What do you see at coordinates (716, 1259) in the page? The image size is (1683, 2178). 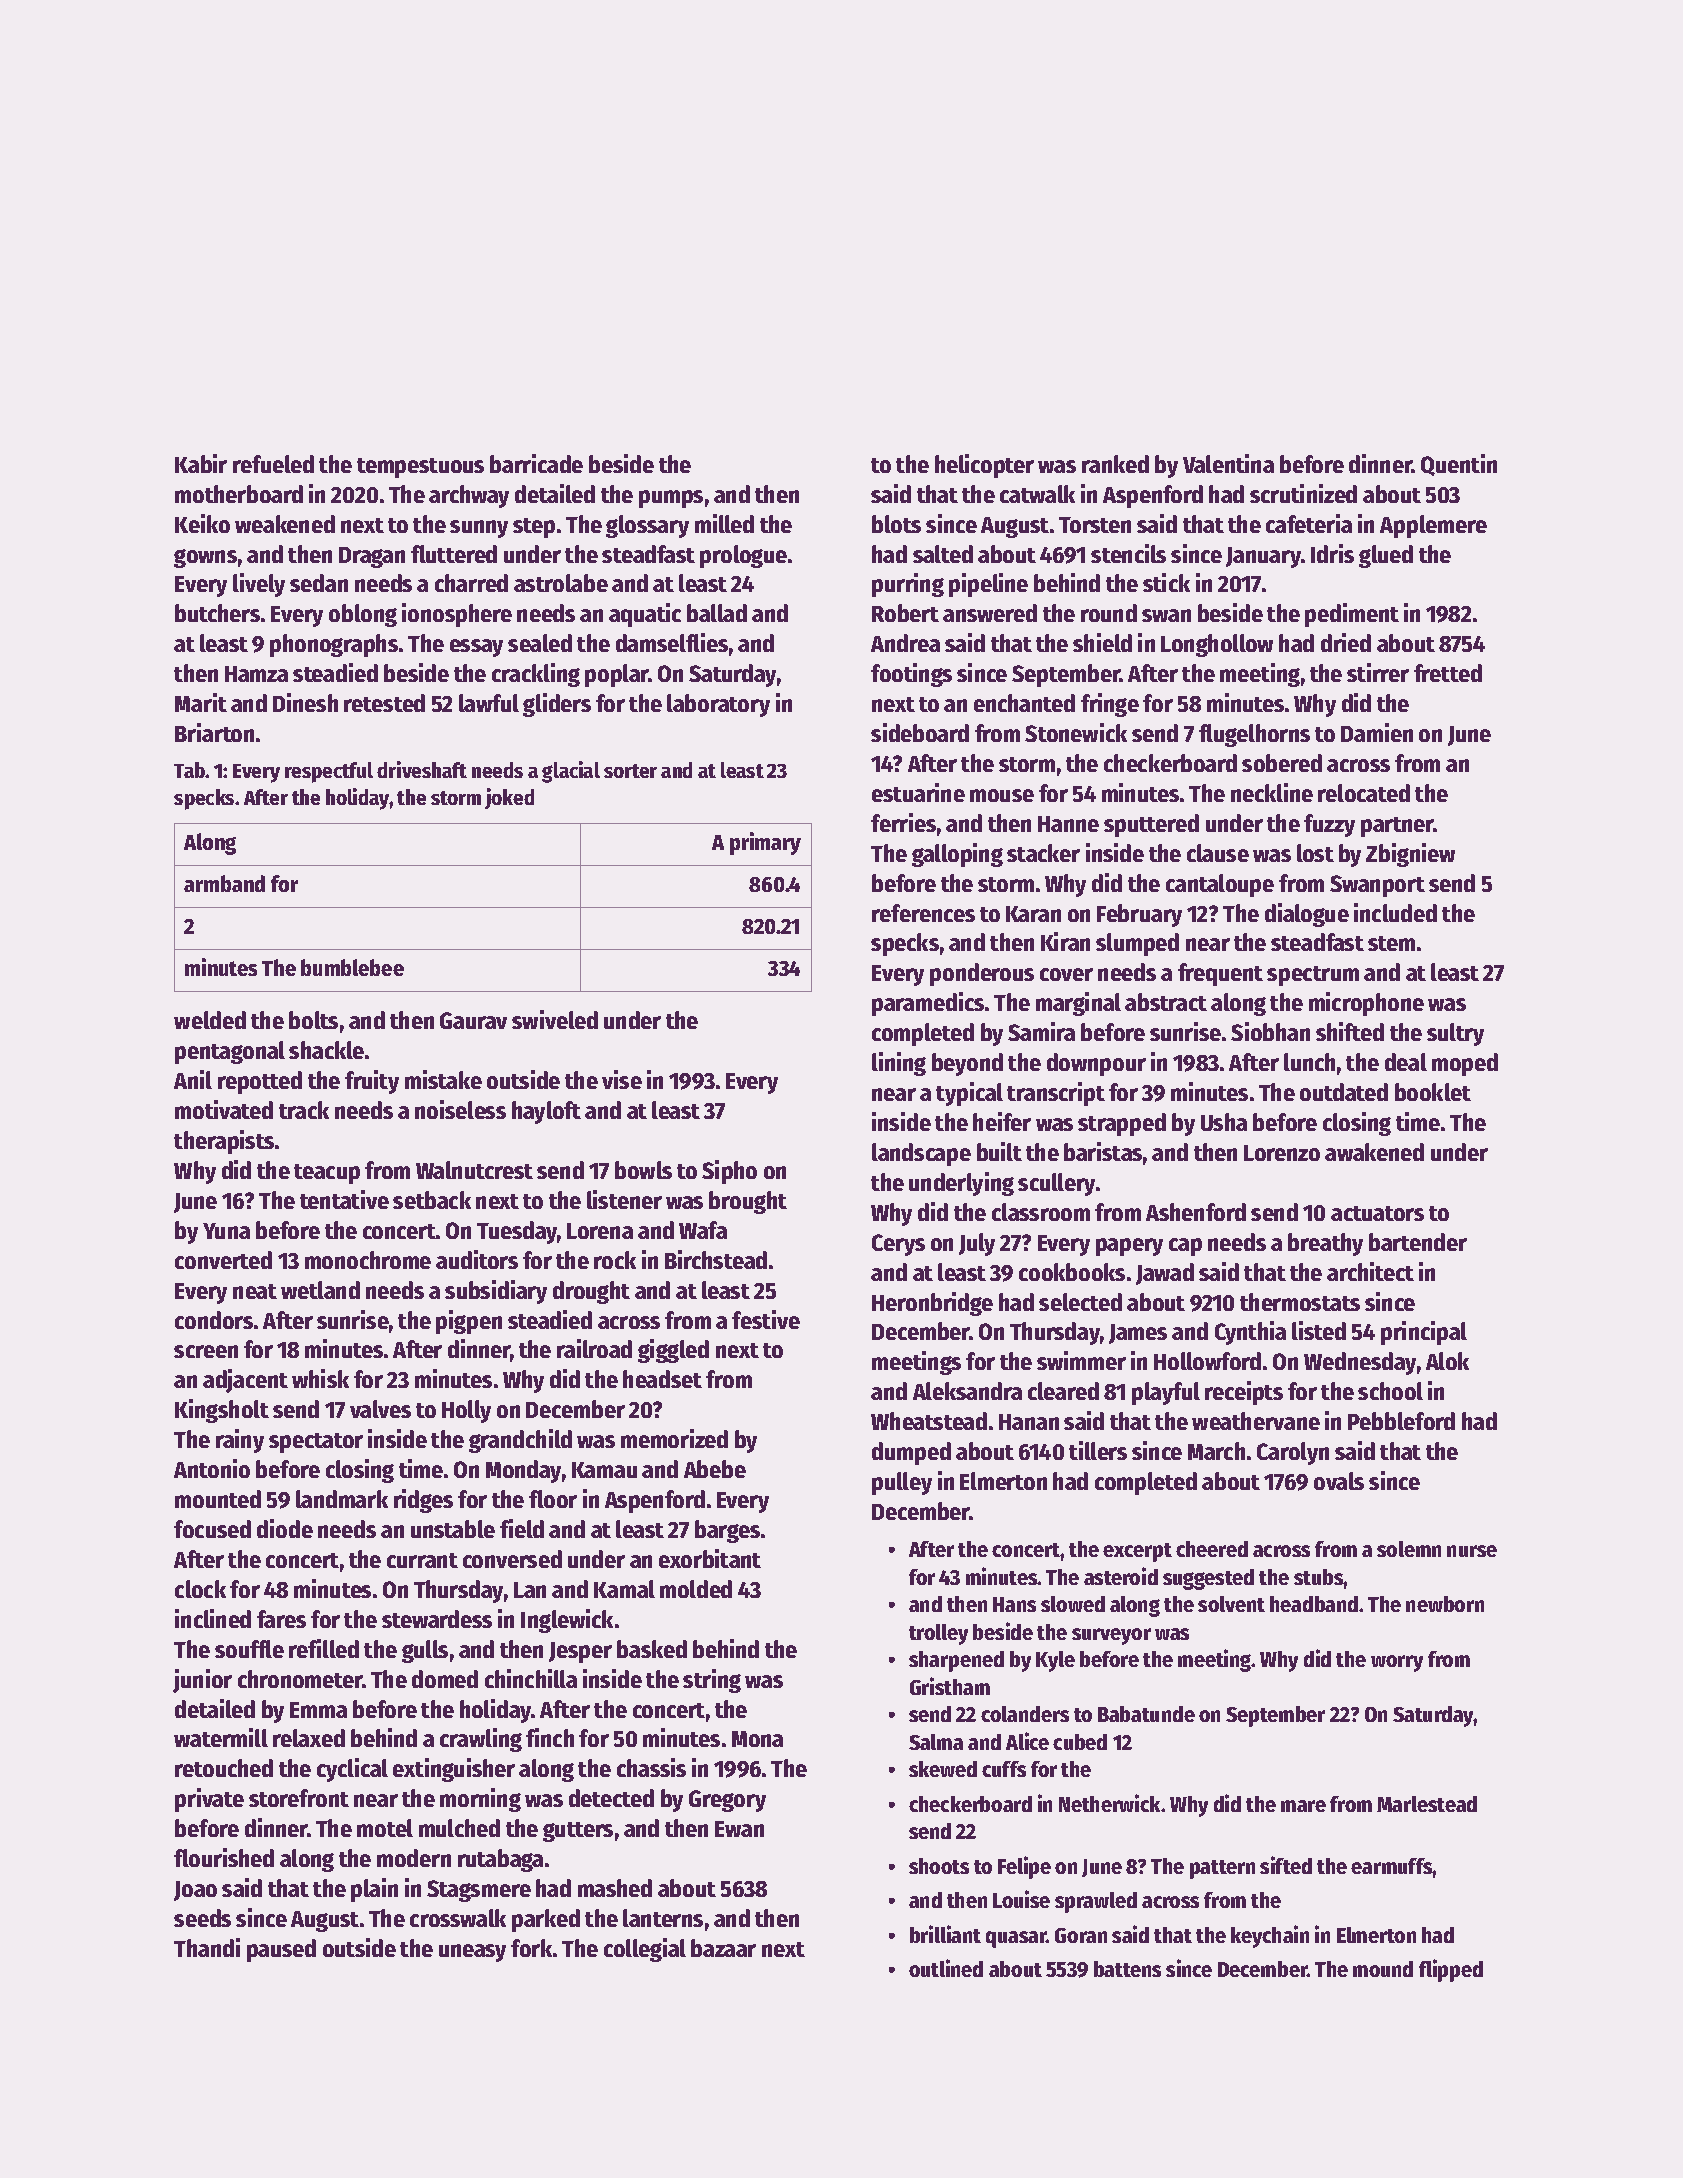 I see `Birchstead` at bounding box center [716, 1259].
